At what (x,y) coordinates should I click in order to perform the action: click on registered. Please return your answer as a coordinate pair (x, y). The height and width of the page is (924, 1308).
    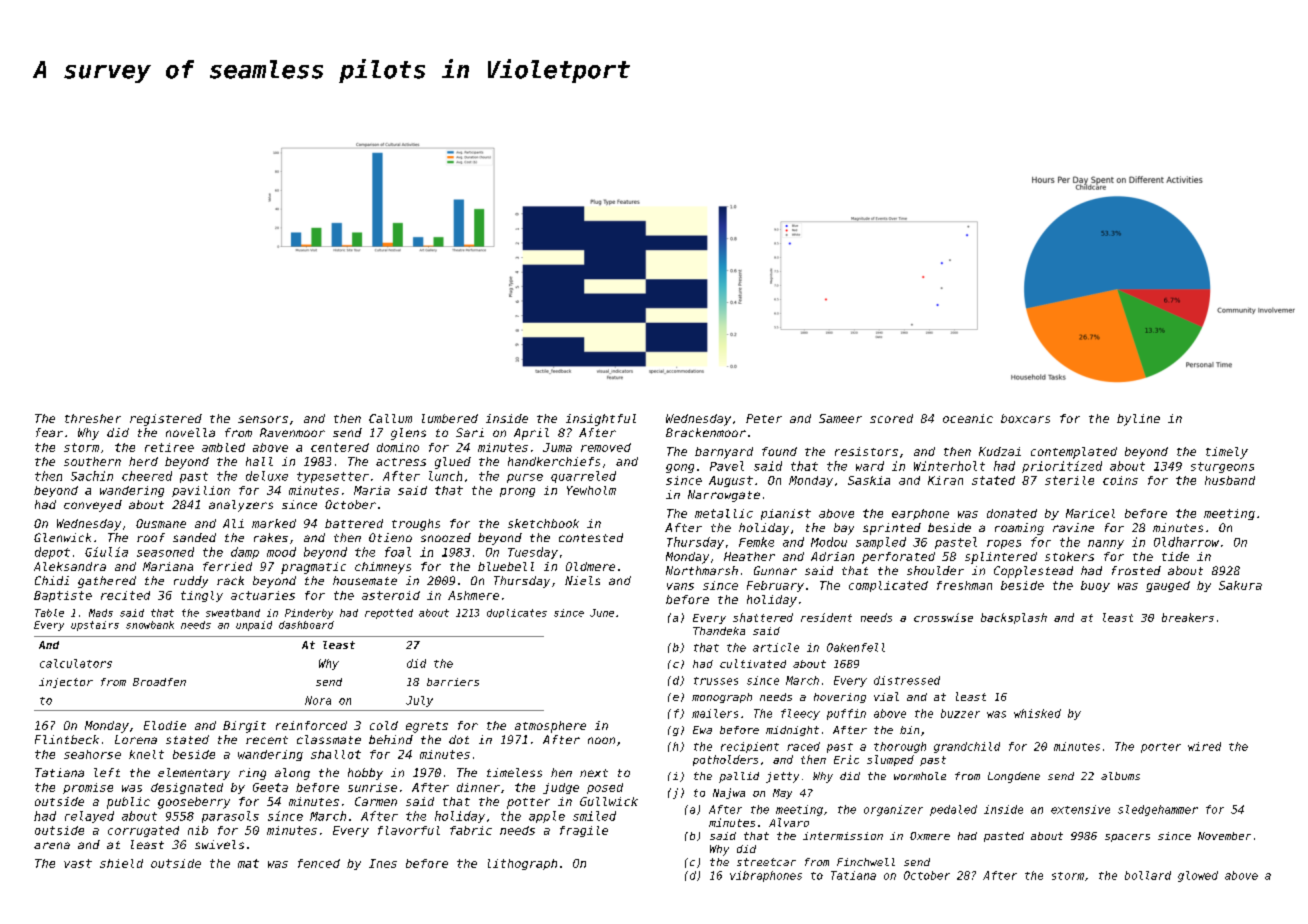
    Looking at the image, I should click on (166, 420).
